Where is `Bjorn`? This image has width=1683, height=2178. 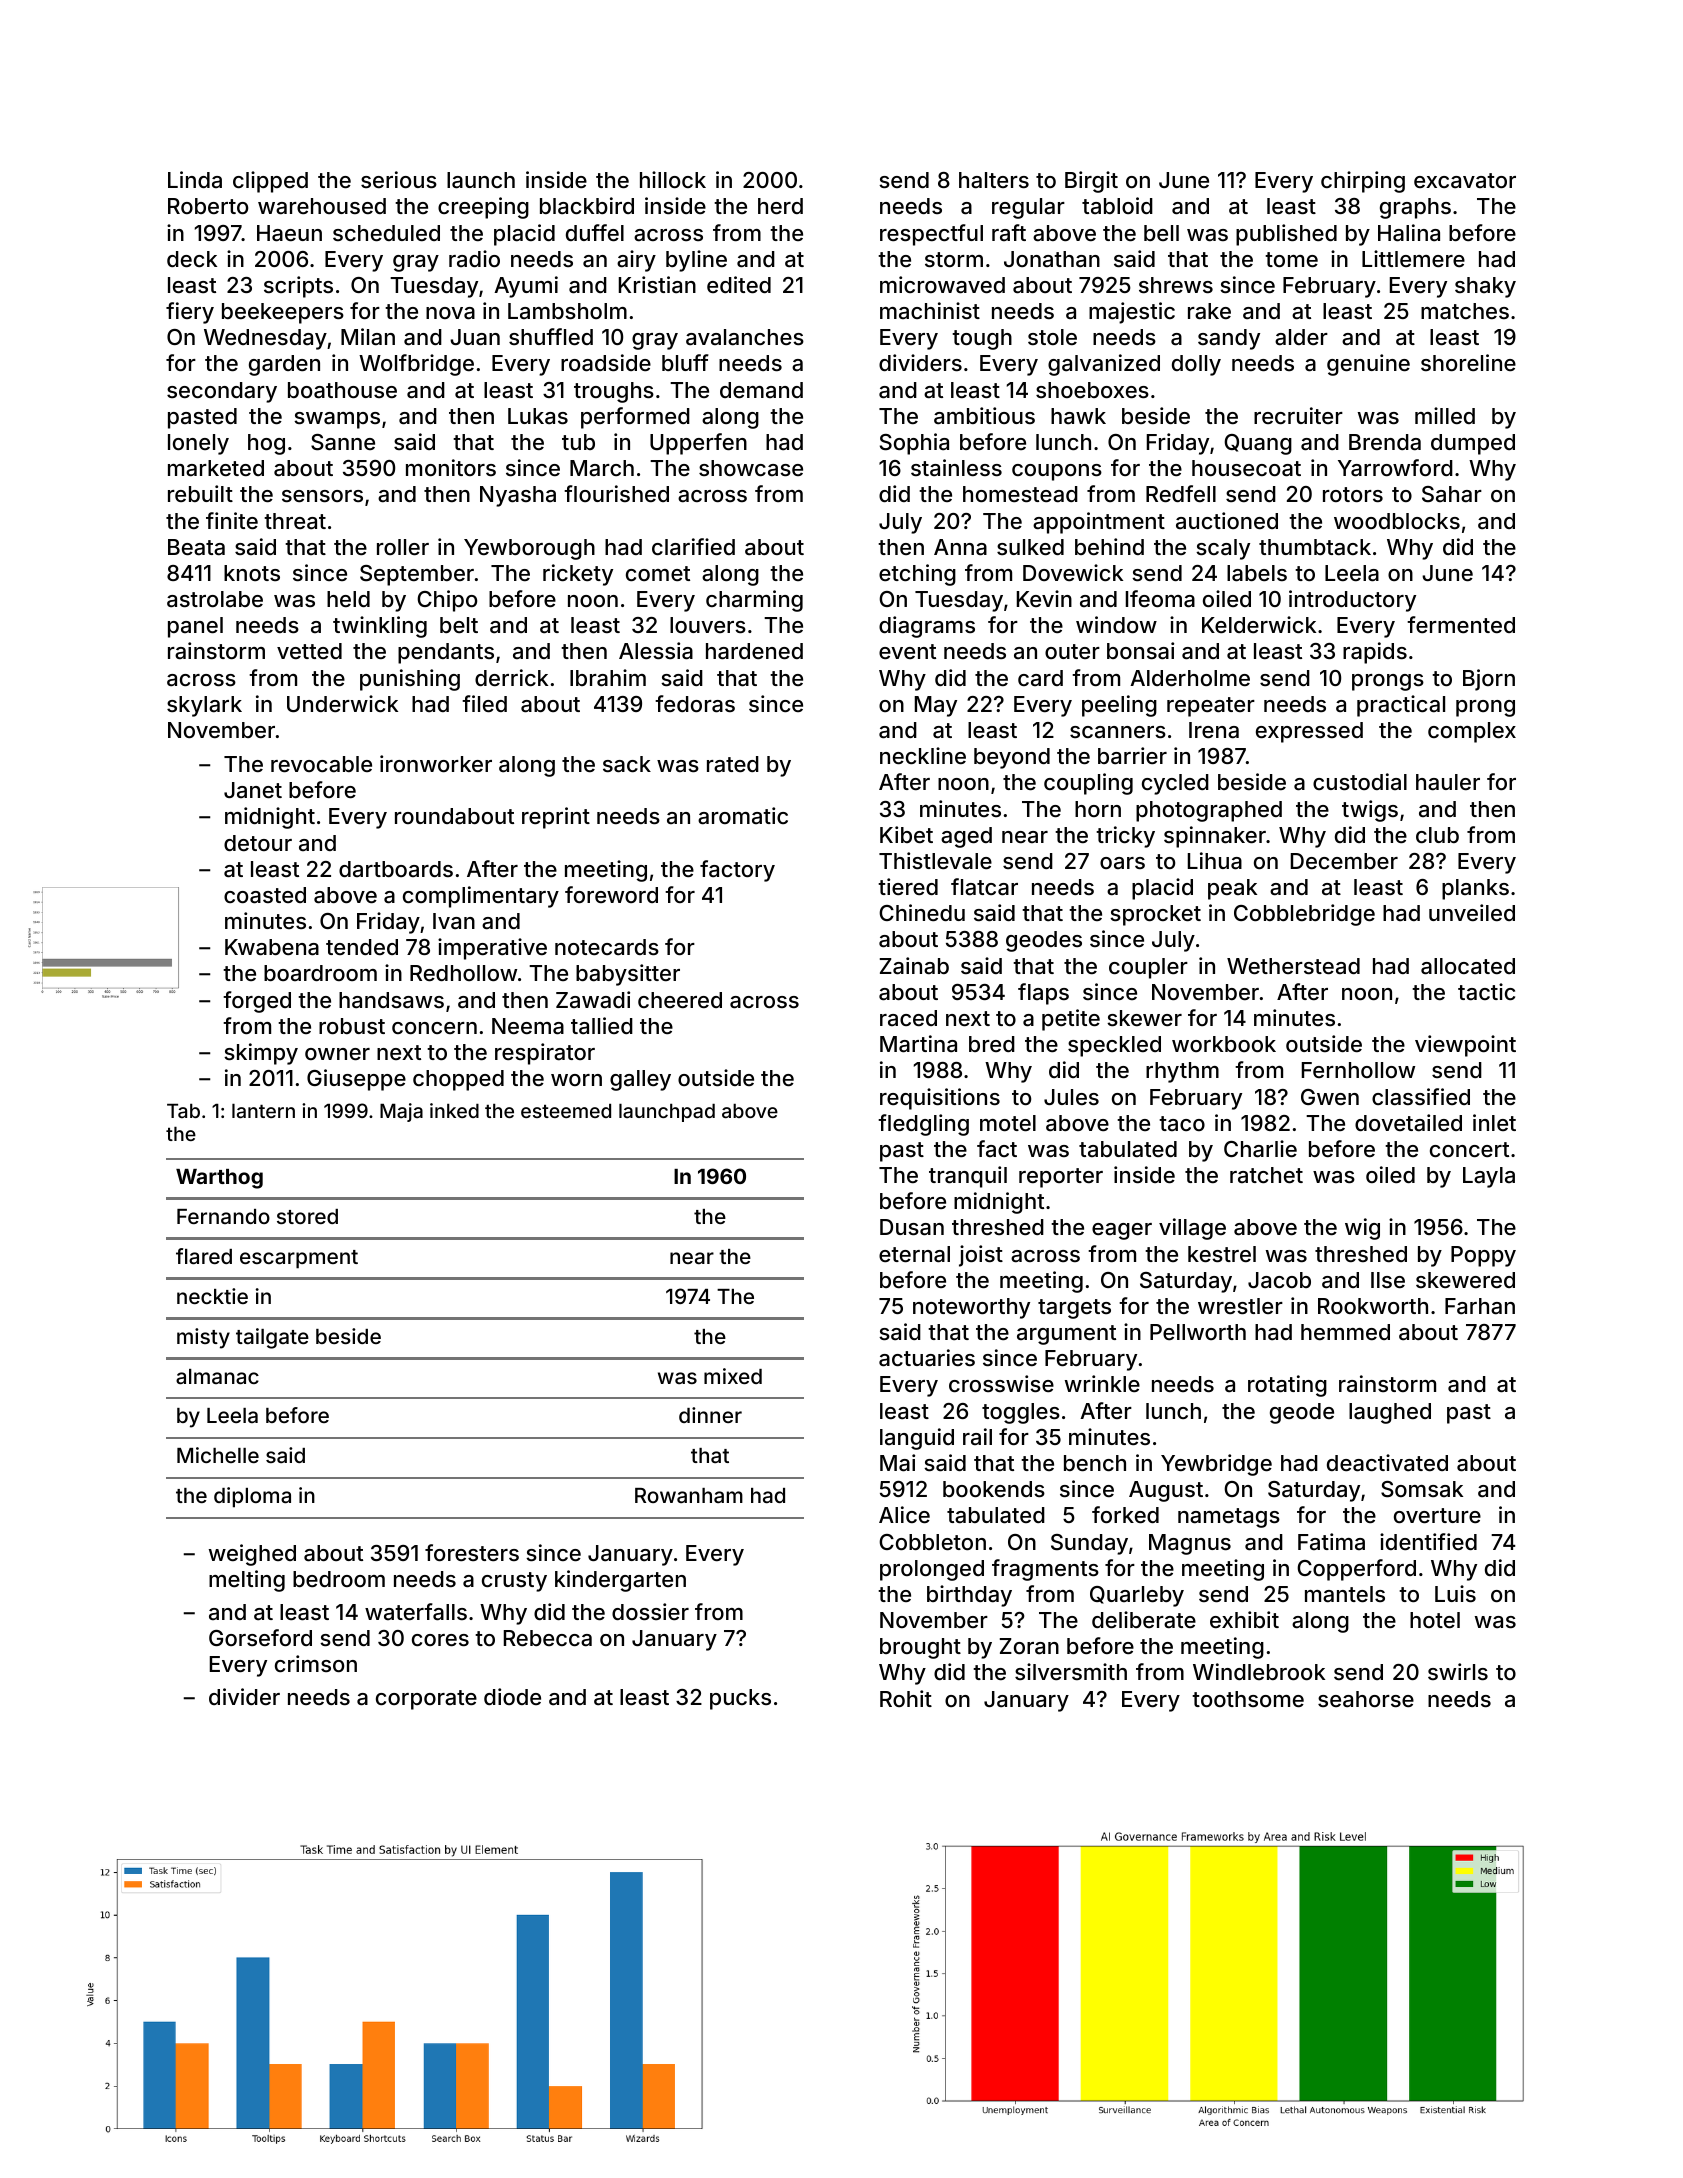
Bjorn is located at coordinates (1489, 680).
